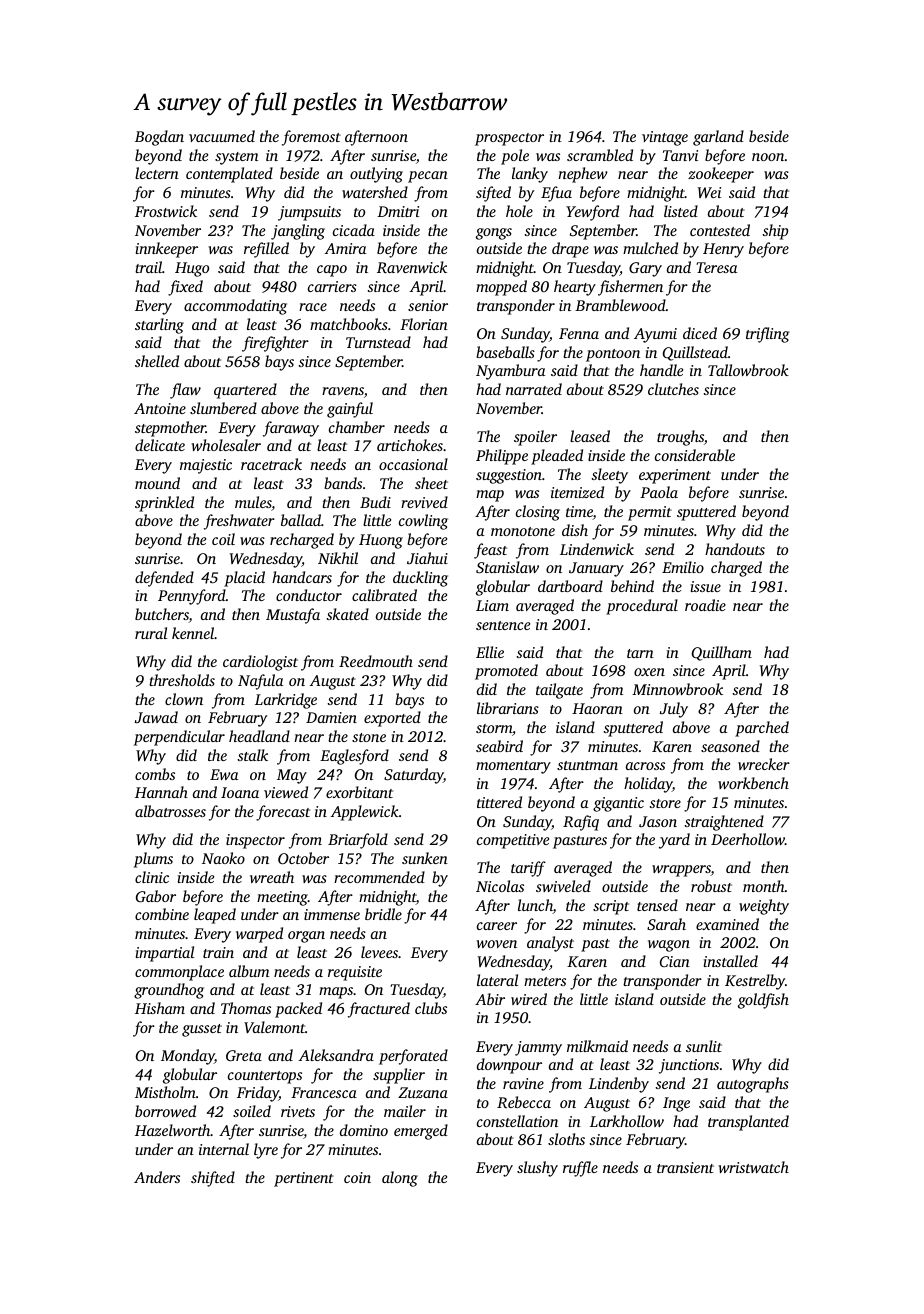  Describe the element at coordinates (509, 1066) in the screenshot. I see `downpour` at that location.
